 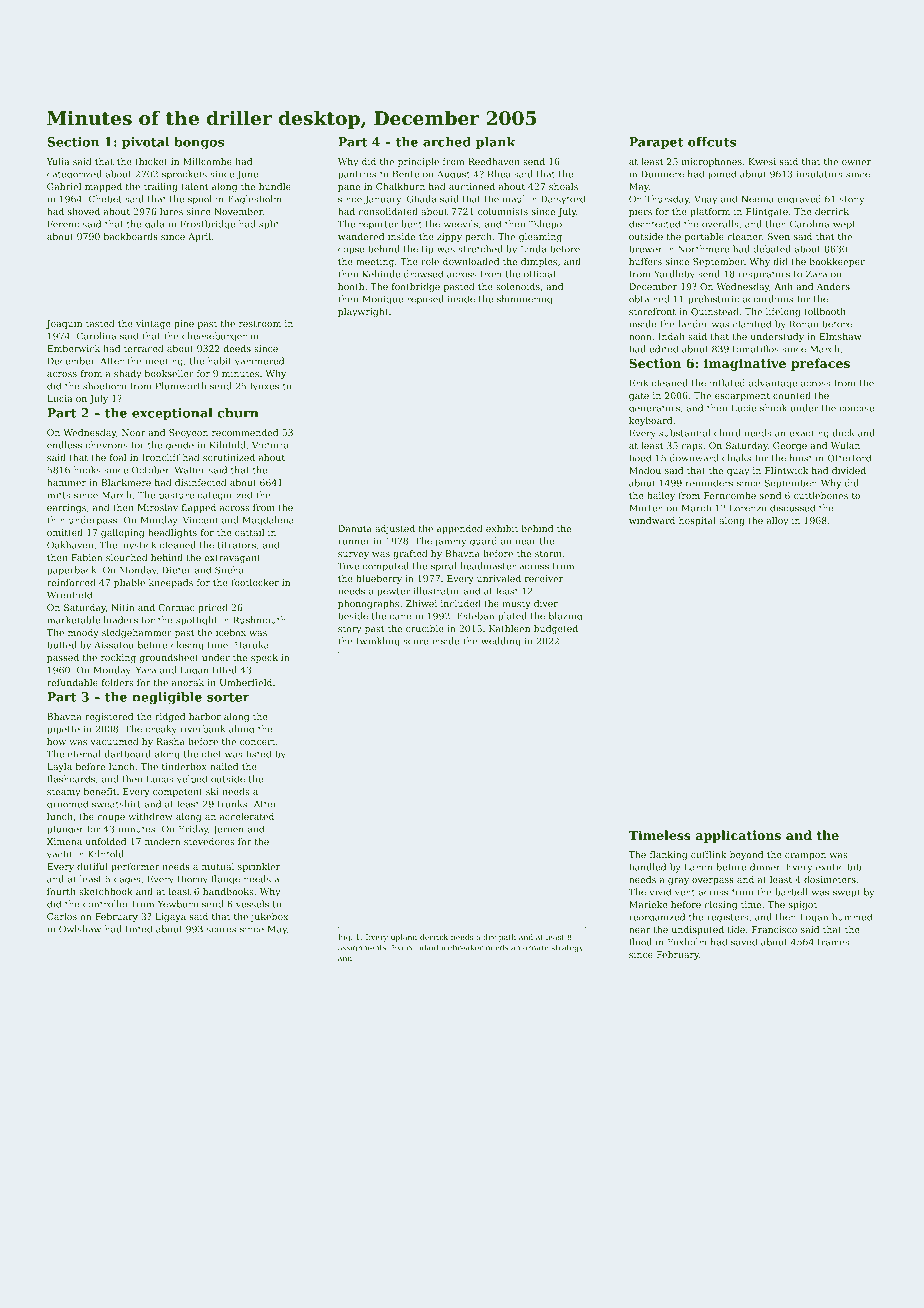 I want to click on Ligaya, so click(x=170, y=917).
